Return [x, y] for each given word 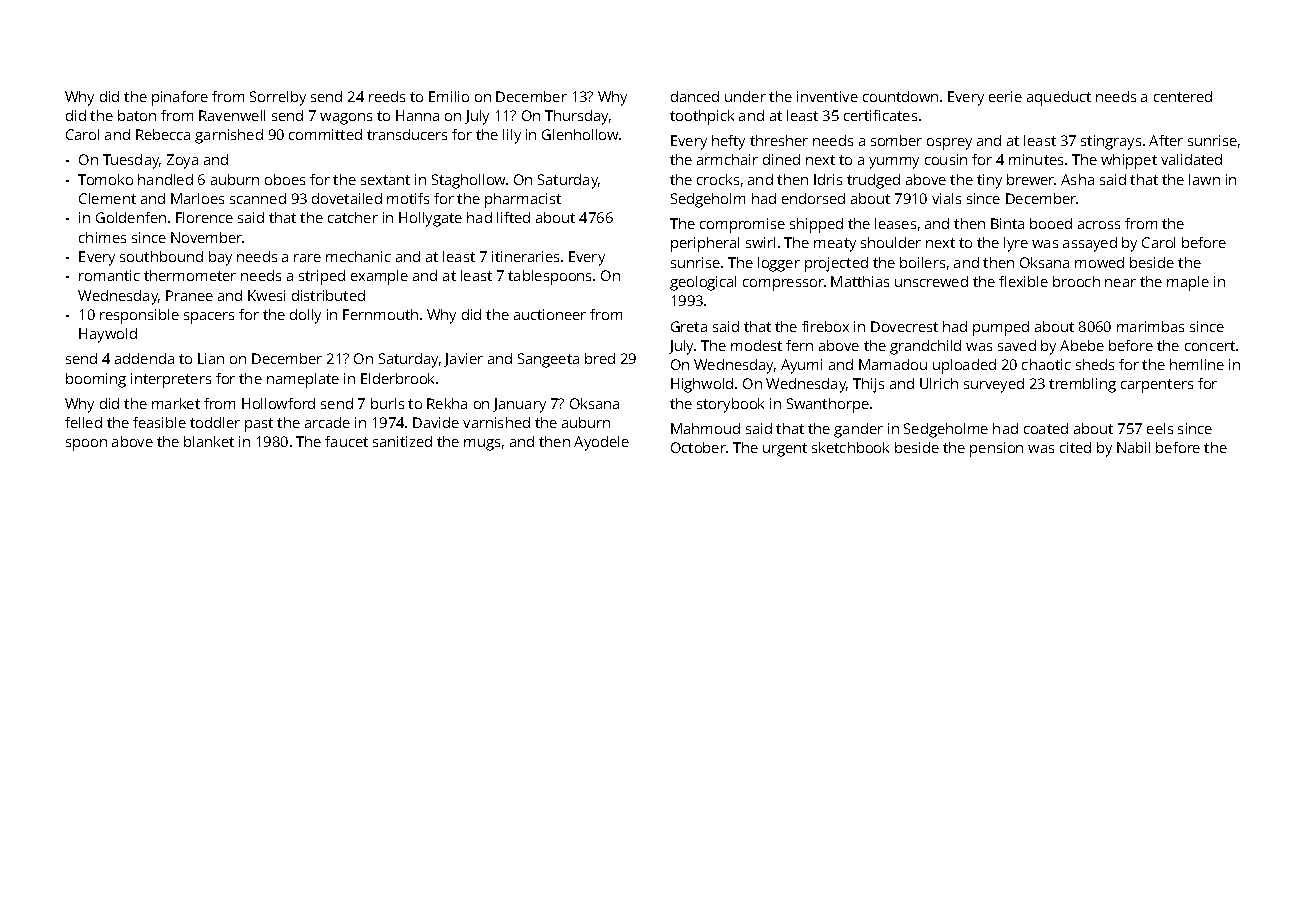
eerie [1005, 96]
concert [1210, 346]
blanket [209, 441]
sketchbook [850, 447]
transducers [407, 134]
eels [1160, 428]
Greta [689, 326]
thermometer [190, 275]
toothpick [702, 117]
